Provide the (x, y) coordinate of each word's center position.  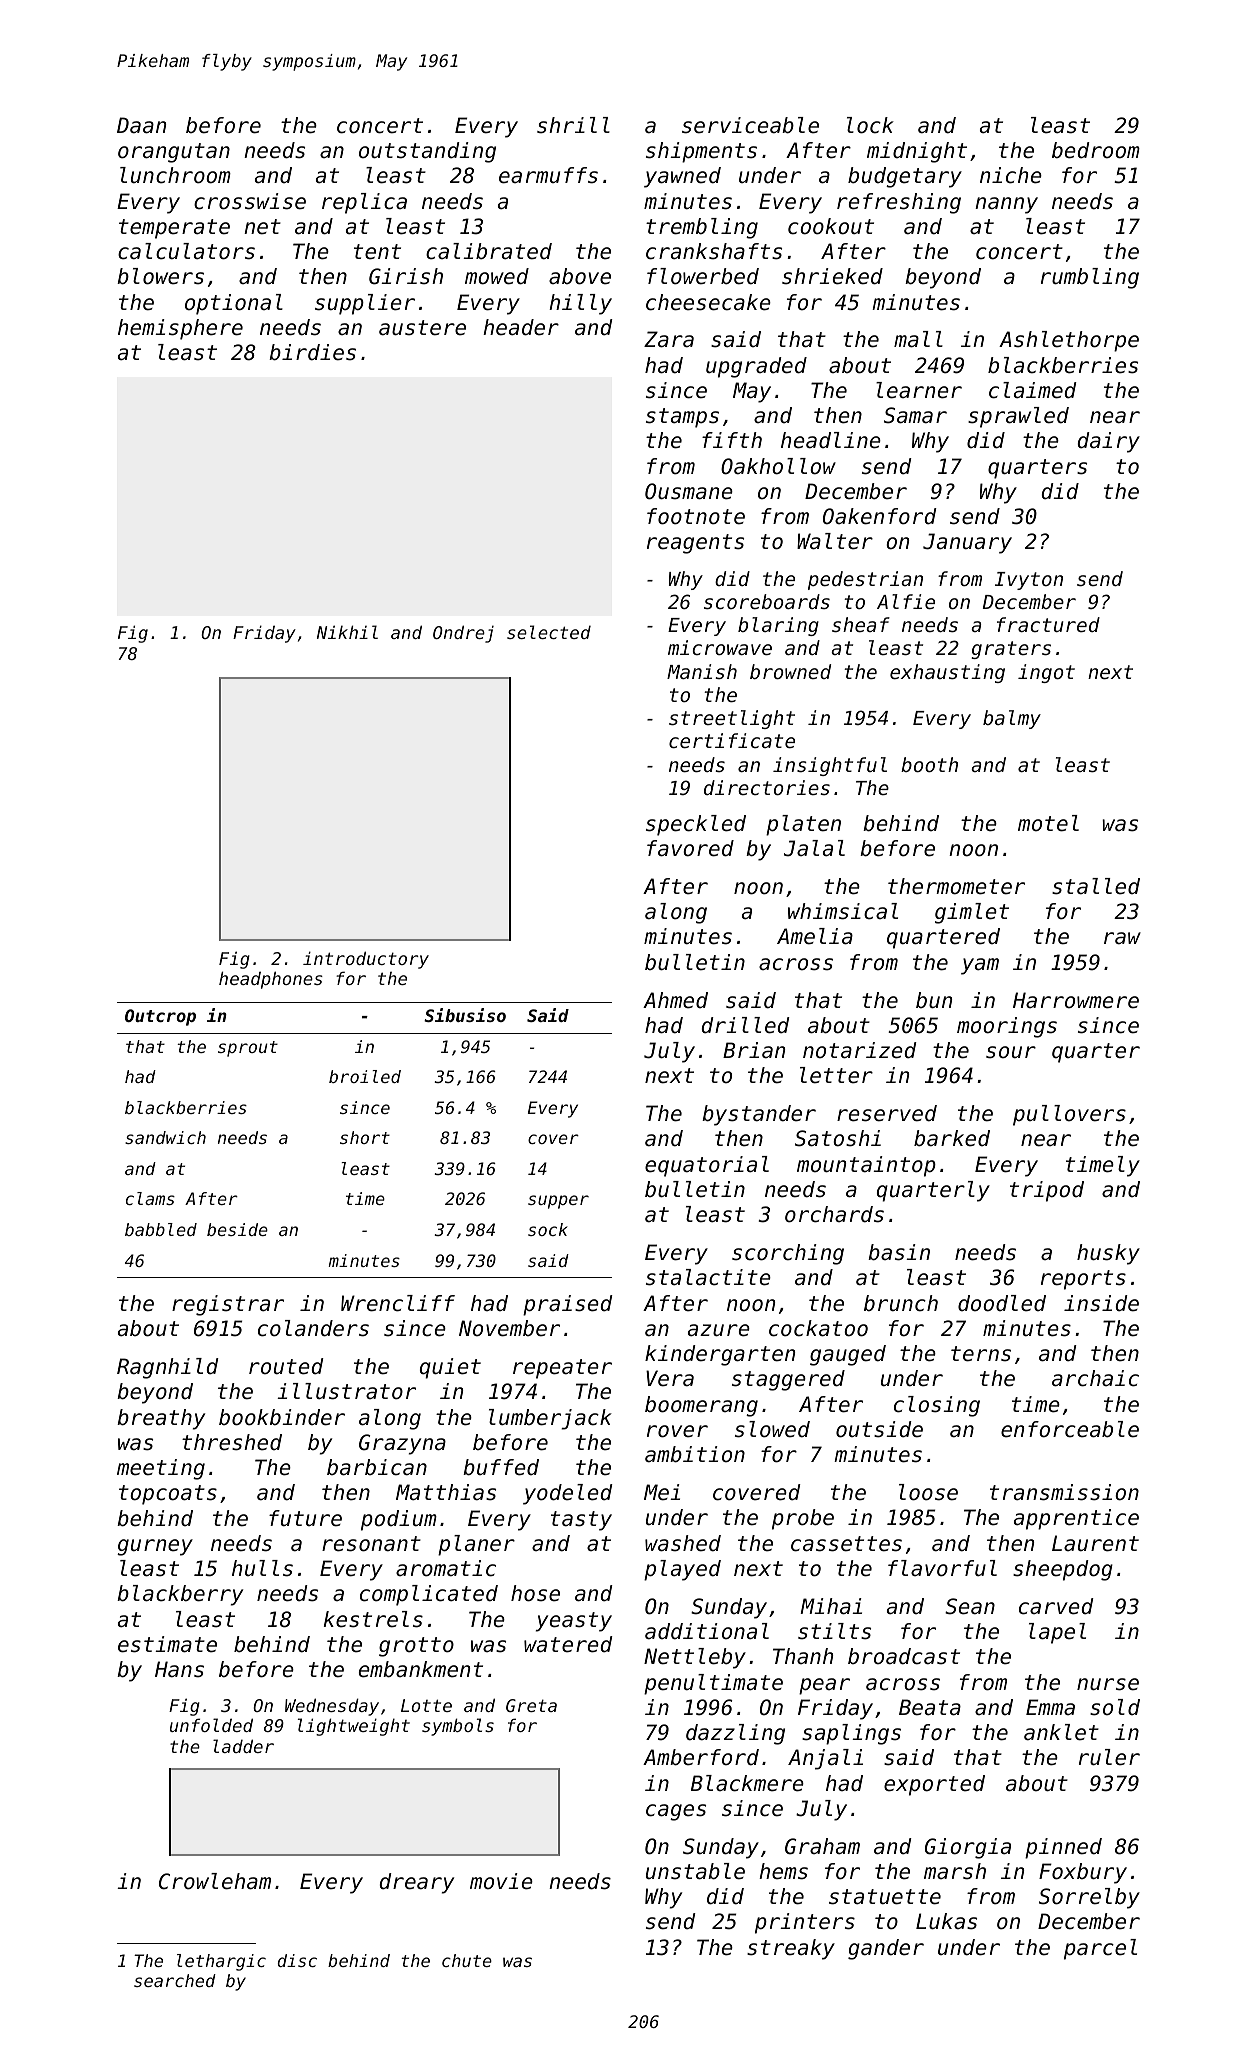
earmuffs (548, 175)
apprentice (1076, 1519)
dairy (1109, 442)
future (305, 1518)
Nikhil (347, 632)
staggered (788, 1380)
